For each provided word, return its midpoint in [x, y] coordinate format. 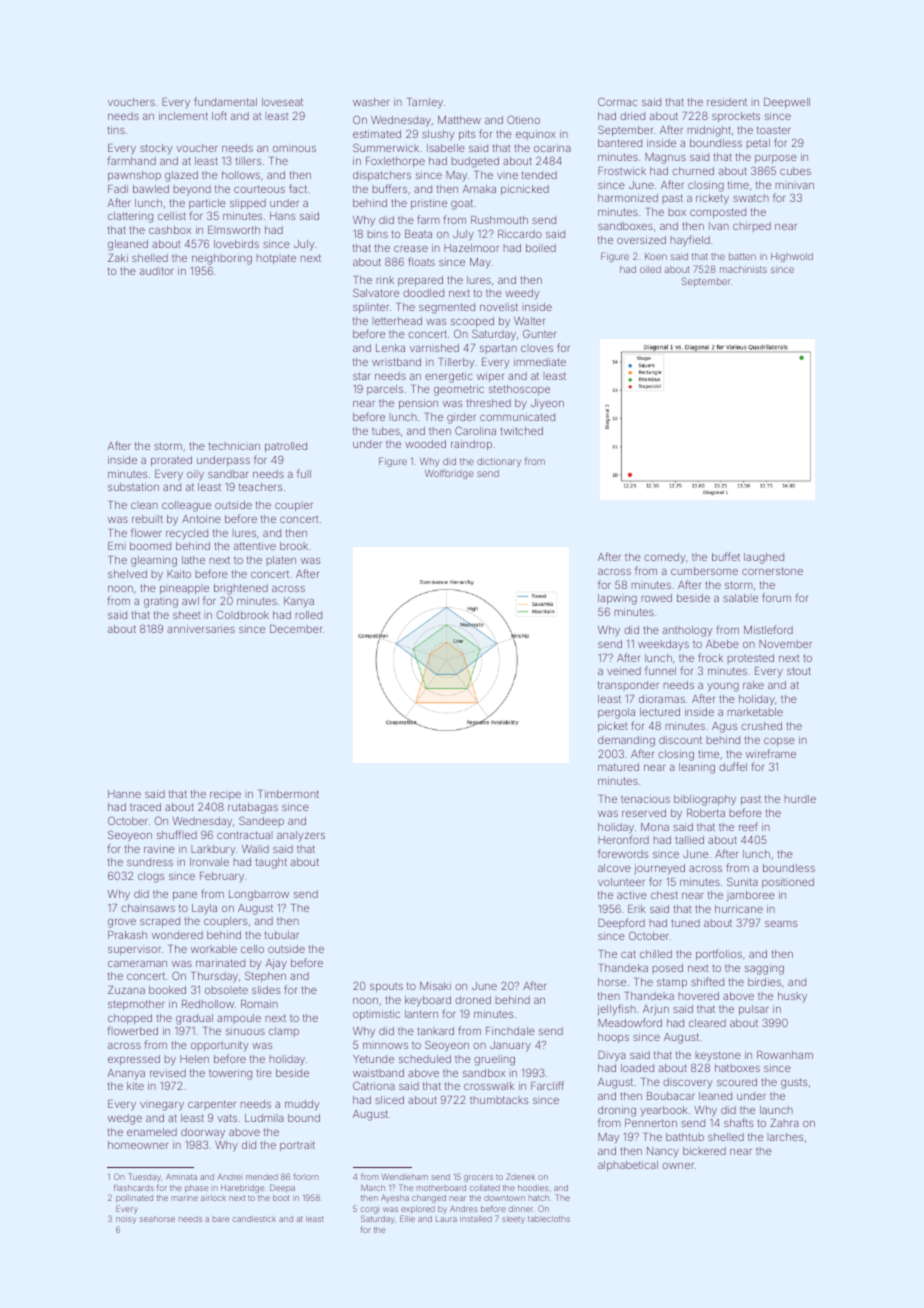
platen [281, 561]
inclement [183, 116]
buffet [726, 556]
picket [612, 727]
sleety [513, 1220]
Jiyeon [547, 404]
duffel [733, 766]
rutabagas [253, 808]
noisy [126, 1220]
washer [371, 102]
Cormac [617, 101]
